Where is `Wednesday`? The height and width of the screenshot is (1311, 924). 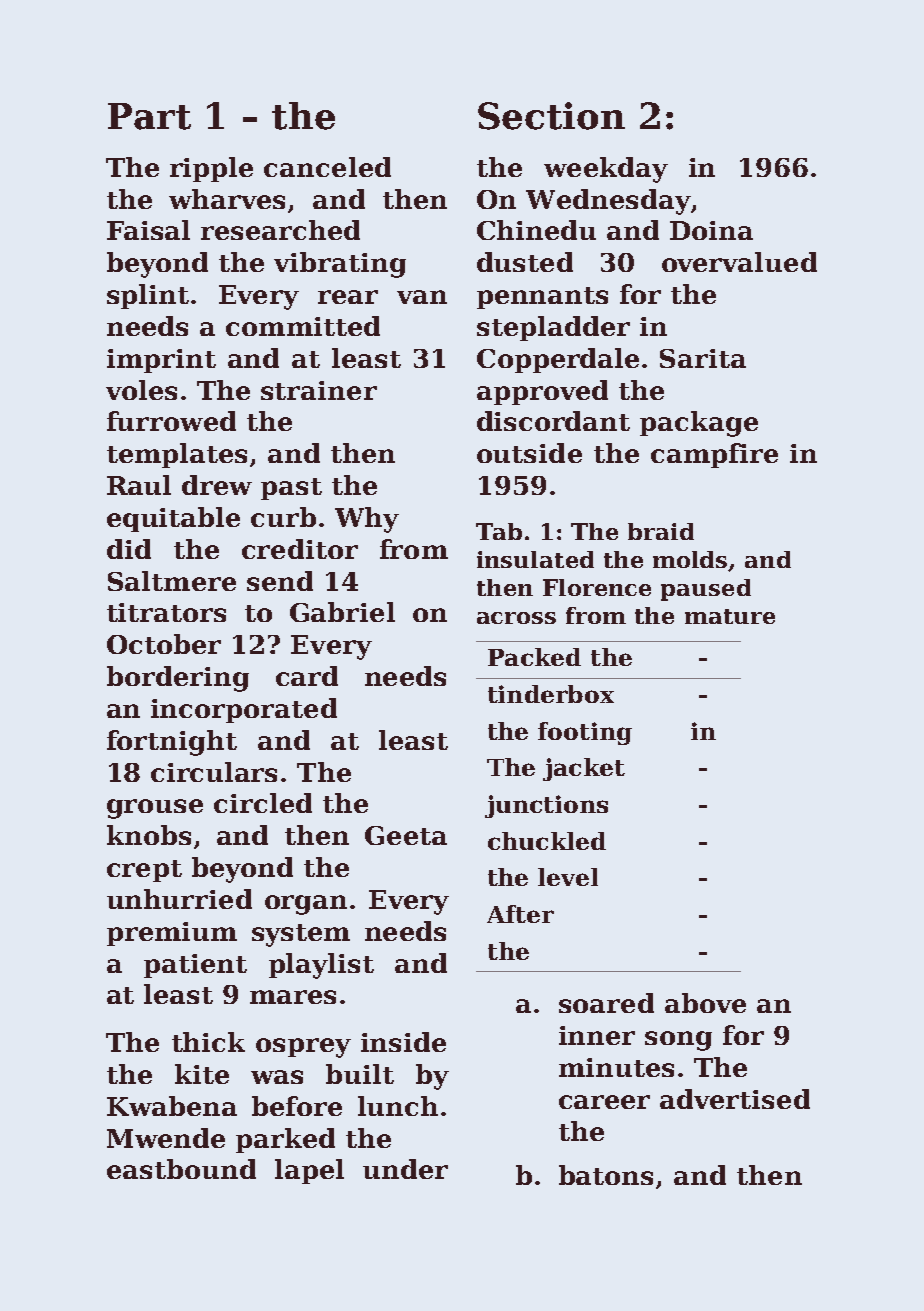 Wednesday is located at coordinates (608, 202).
